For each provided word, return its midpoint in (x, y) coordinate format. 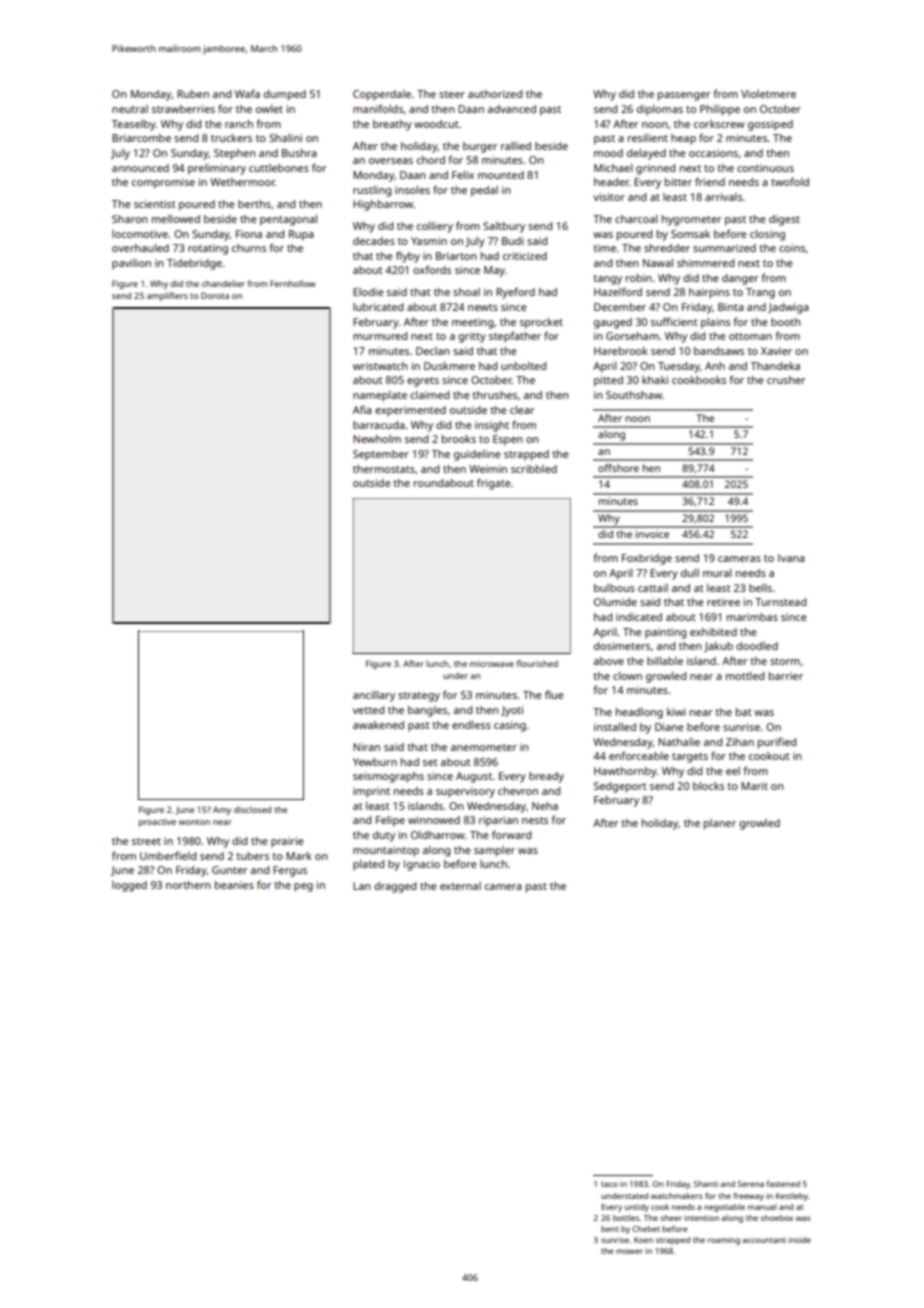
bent (610, 1229)
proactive (157, 823)
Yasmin (429, 241)
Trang (760, 293)
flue (554, 694)
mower (629, 1251)
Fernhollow (293, 283)
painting (665, 633)
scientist (155, 204)
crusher (786, 380)
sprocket (541, 323)
